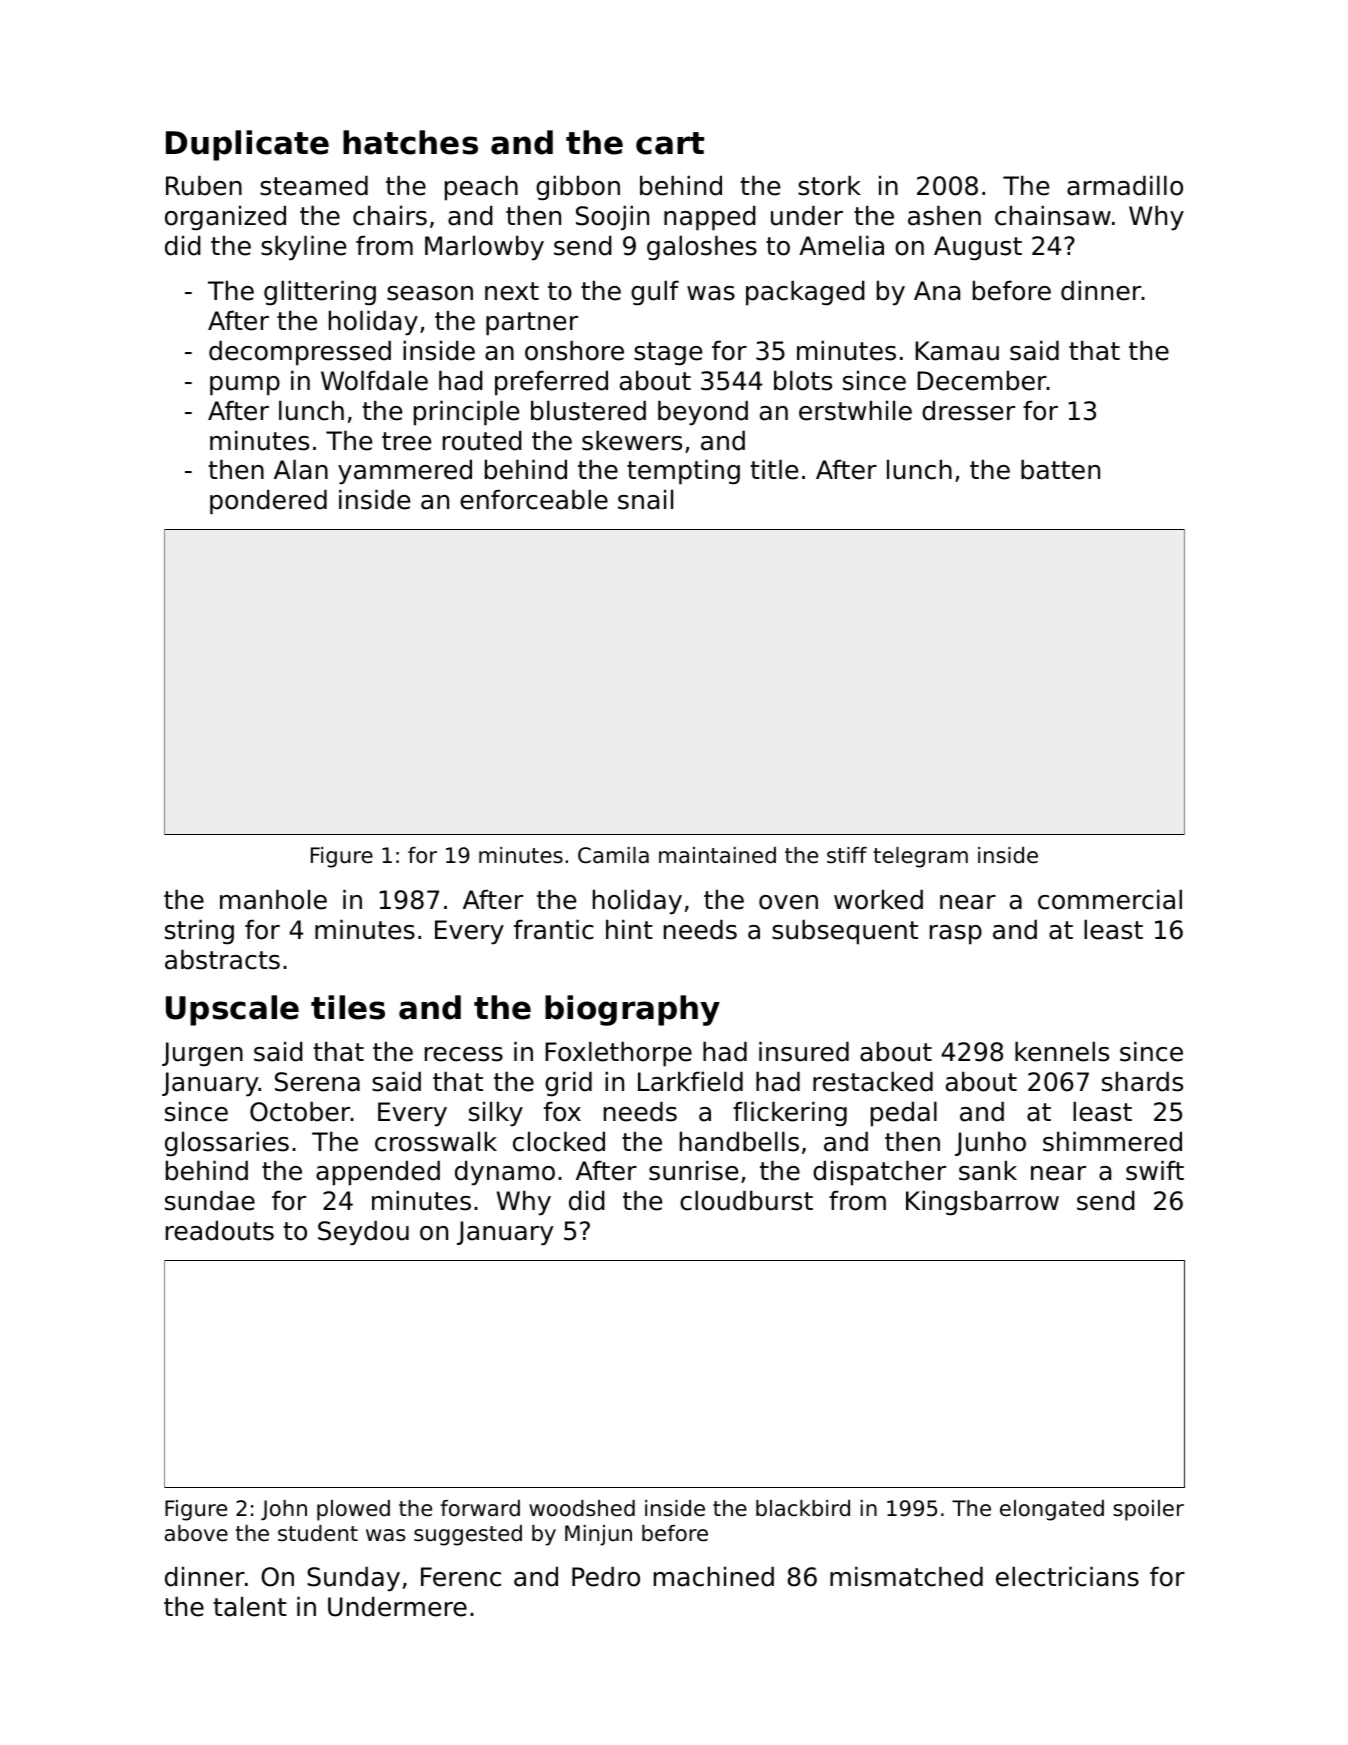  I want to click on cart, so click(670, 143).
